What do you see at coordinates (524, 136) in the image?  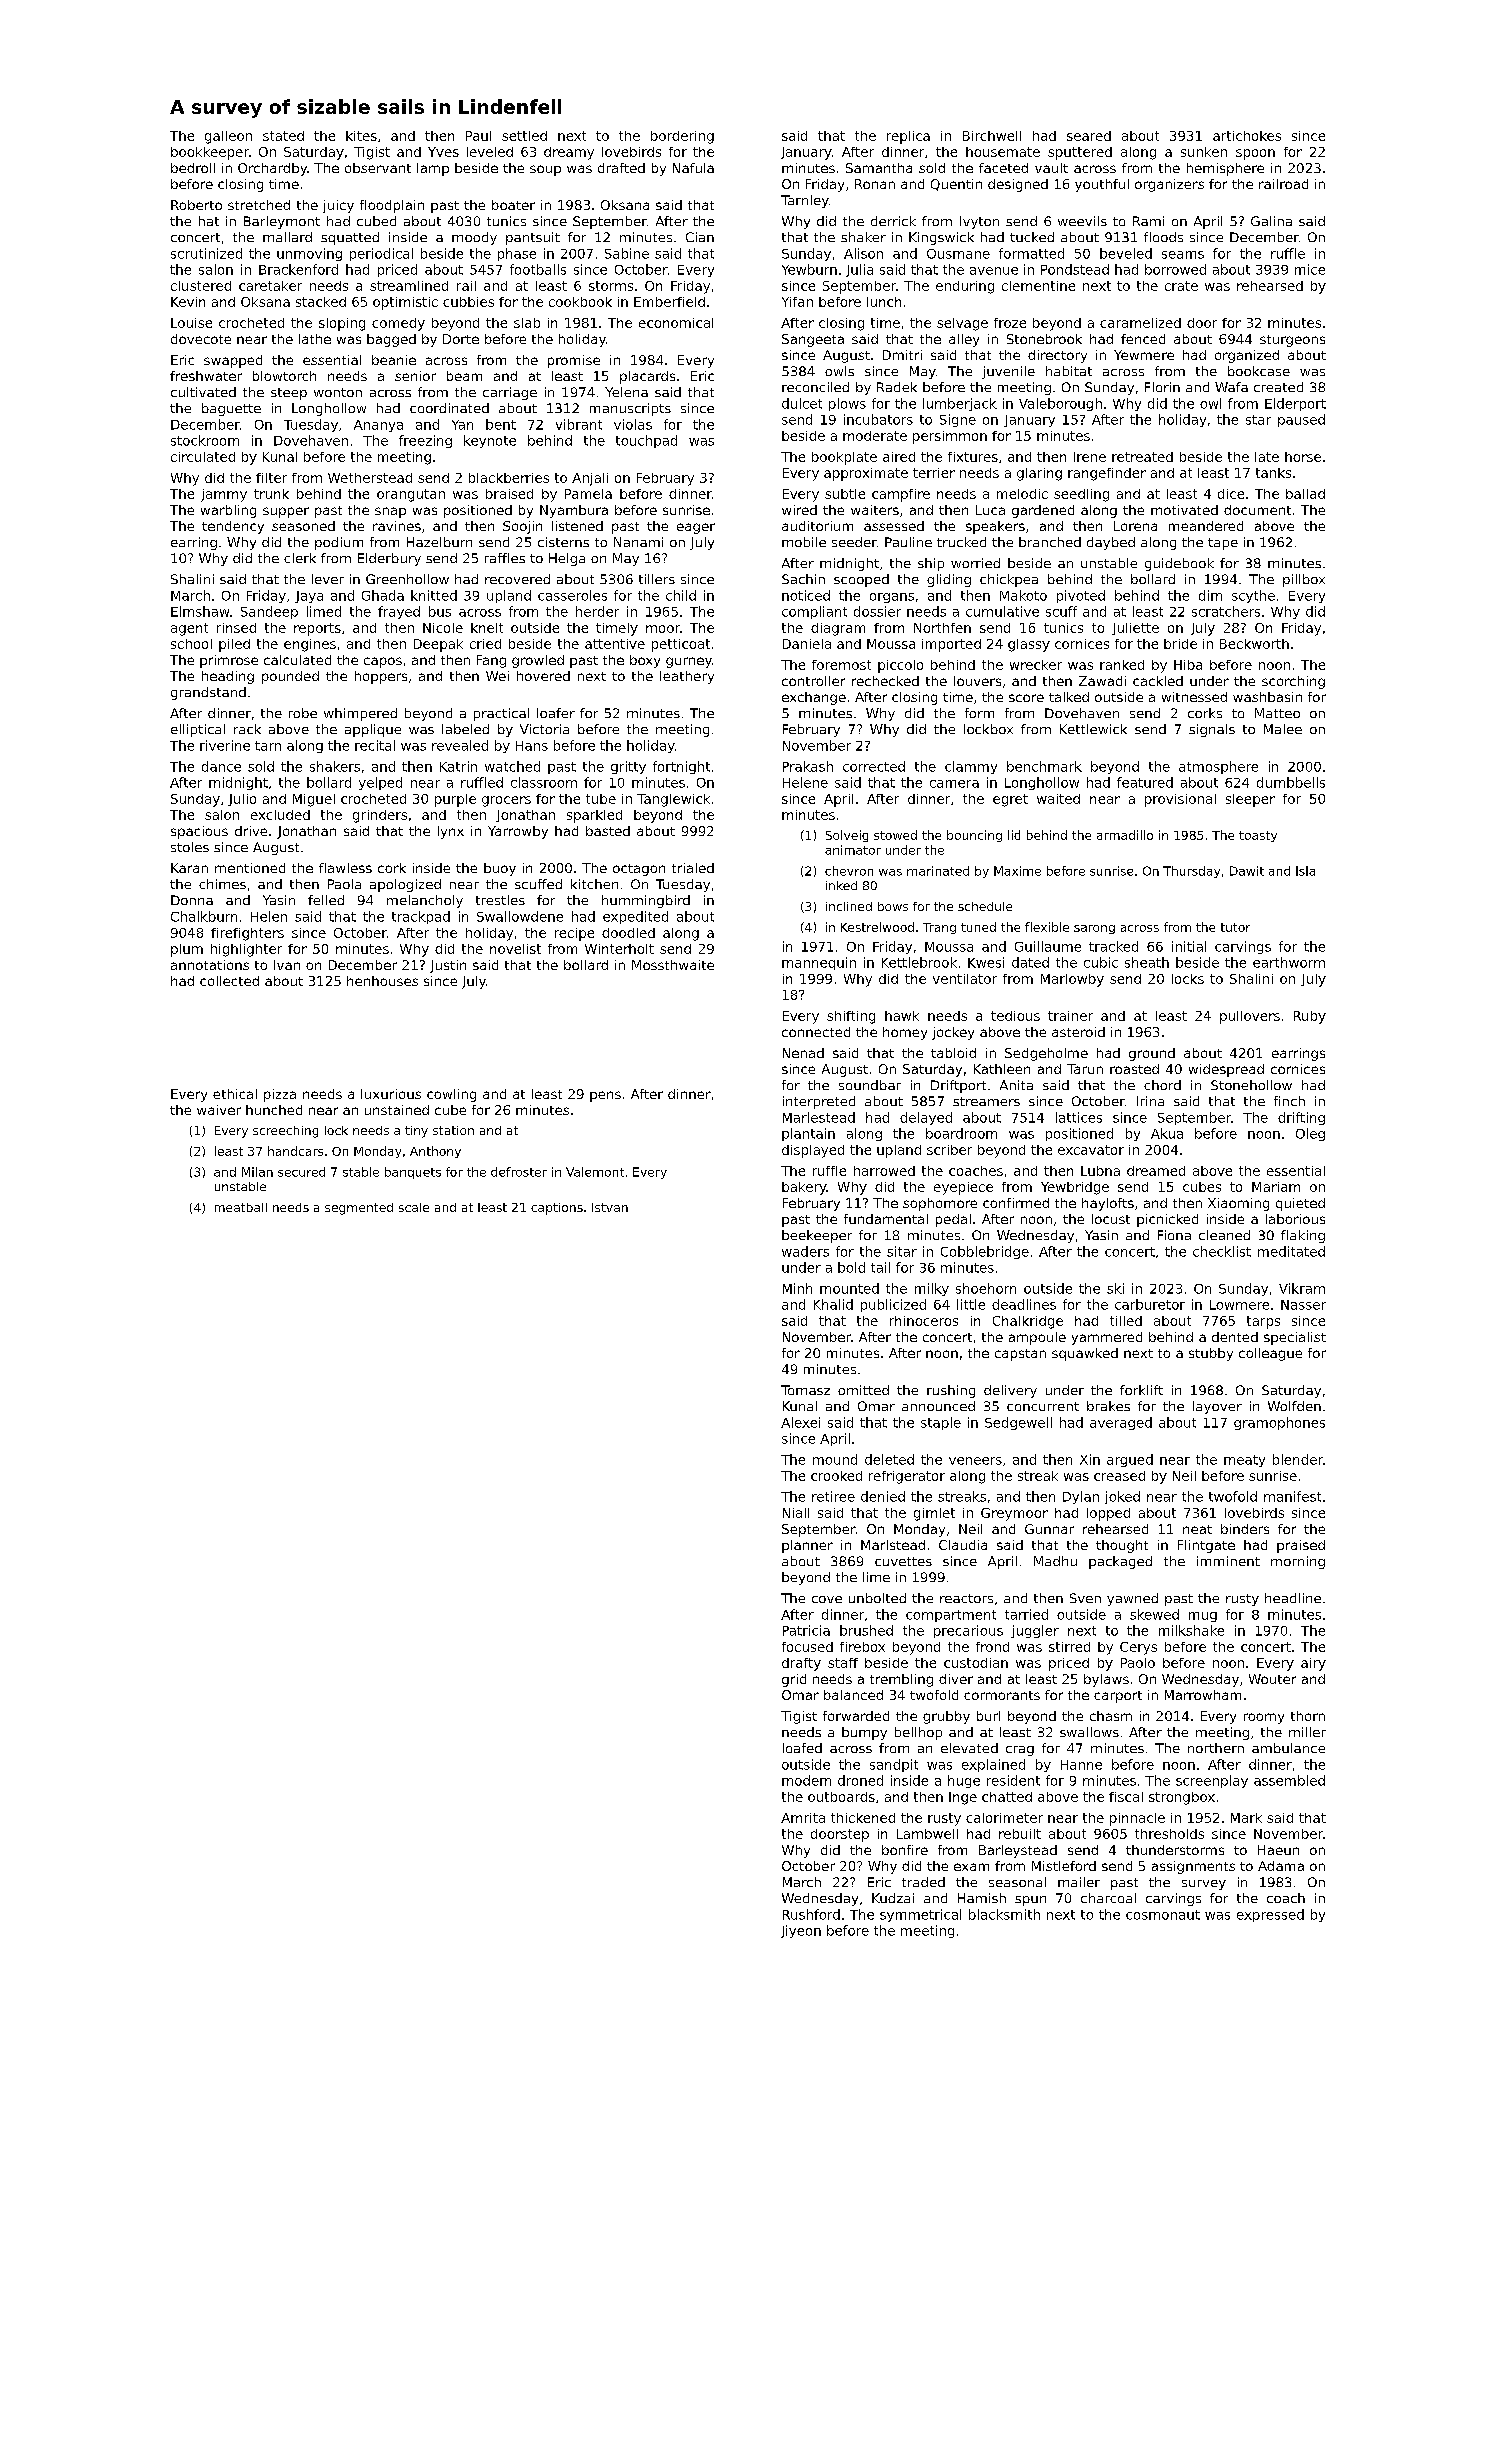 I see `settled` at bounding box center [524, 136].
